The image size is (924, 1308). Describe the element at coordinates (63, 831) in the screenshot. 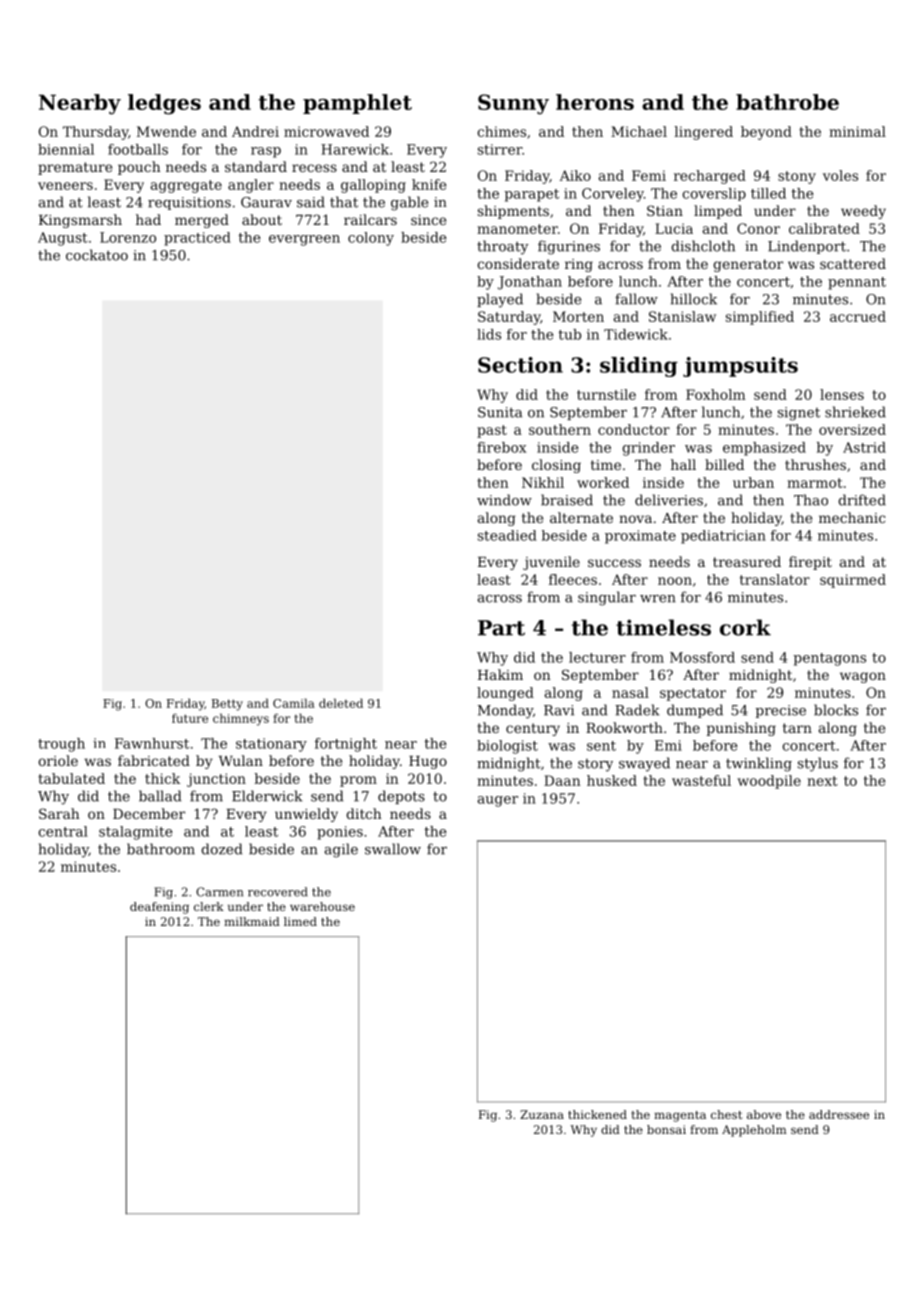

I see `central` at that location.
